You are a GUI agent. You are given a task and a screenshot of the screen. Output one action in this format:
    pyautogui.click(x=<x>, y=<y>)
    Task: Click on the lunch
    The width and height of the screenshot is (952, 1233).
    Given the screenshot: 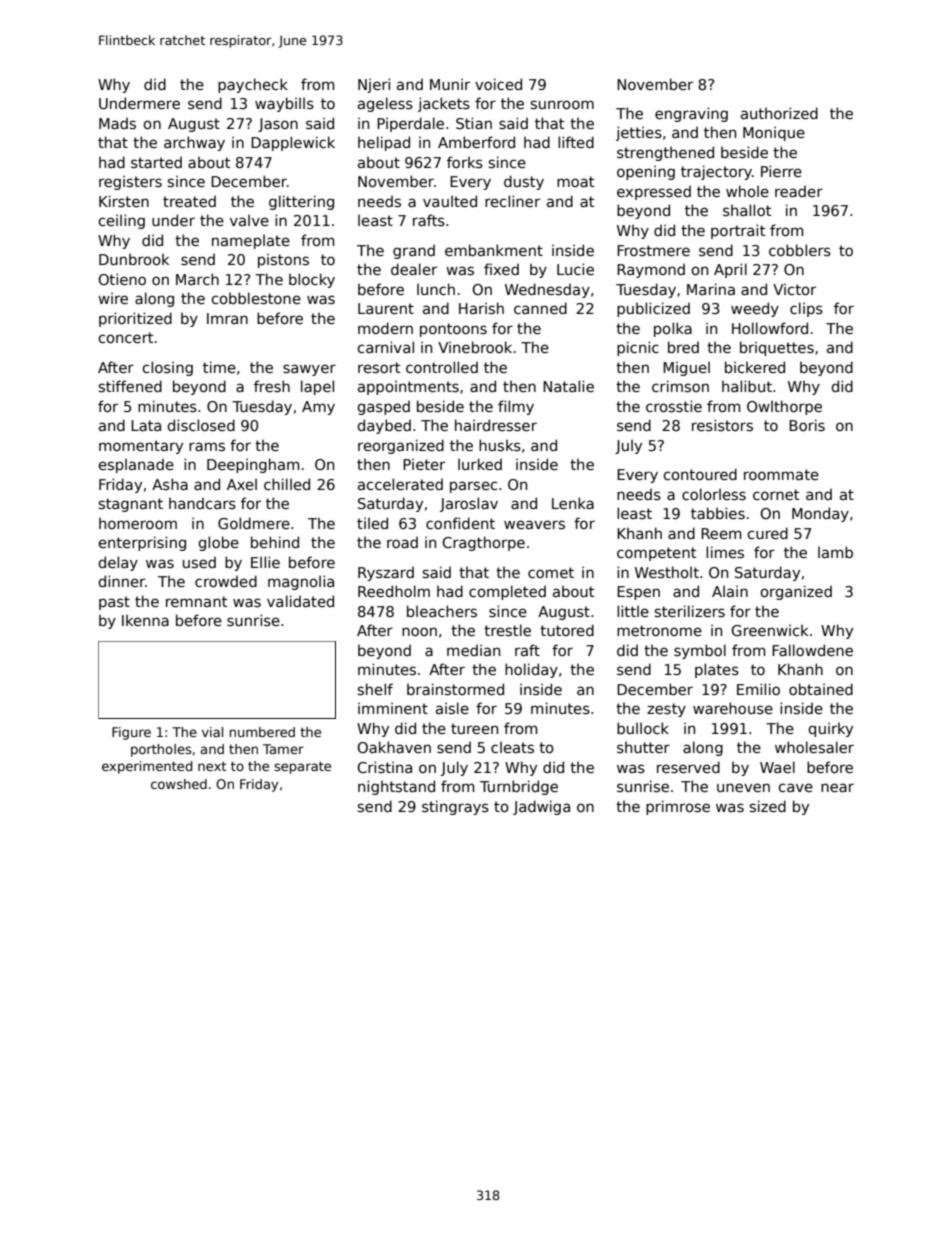 What is the action you would take?
    pyautogui.click(x=436, y=289)
